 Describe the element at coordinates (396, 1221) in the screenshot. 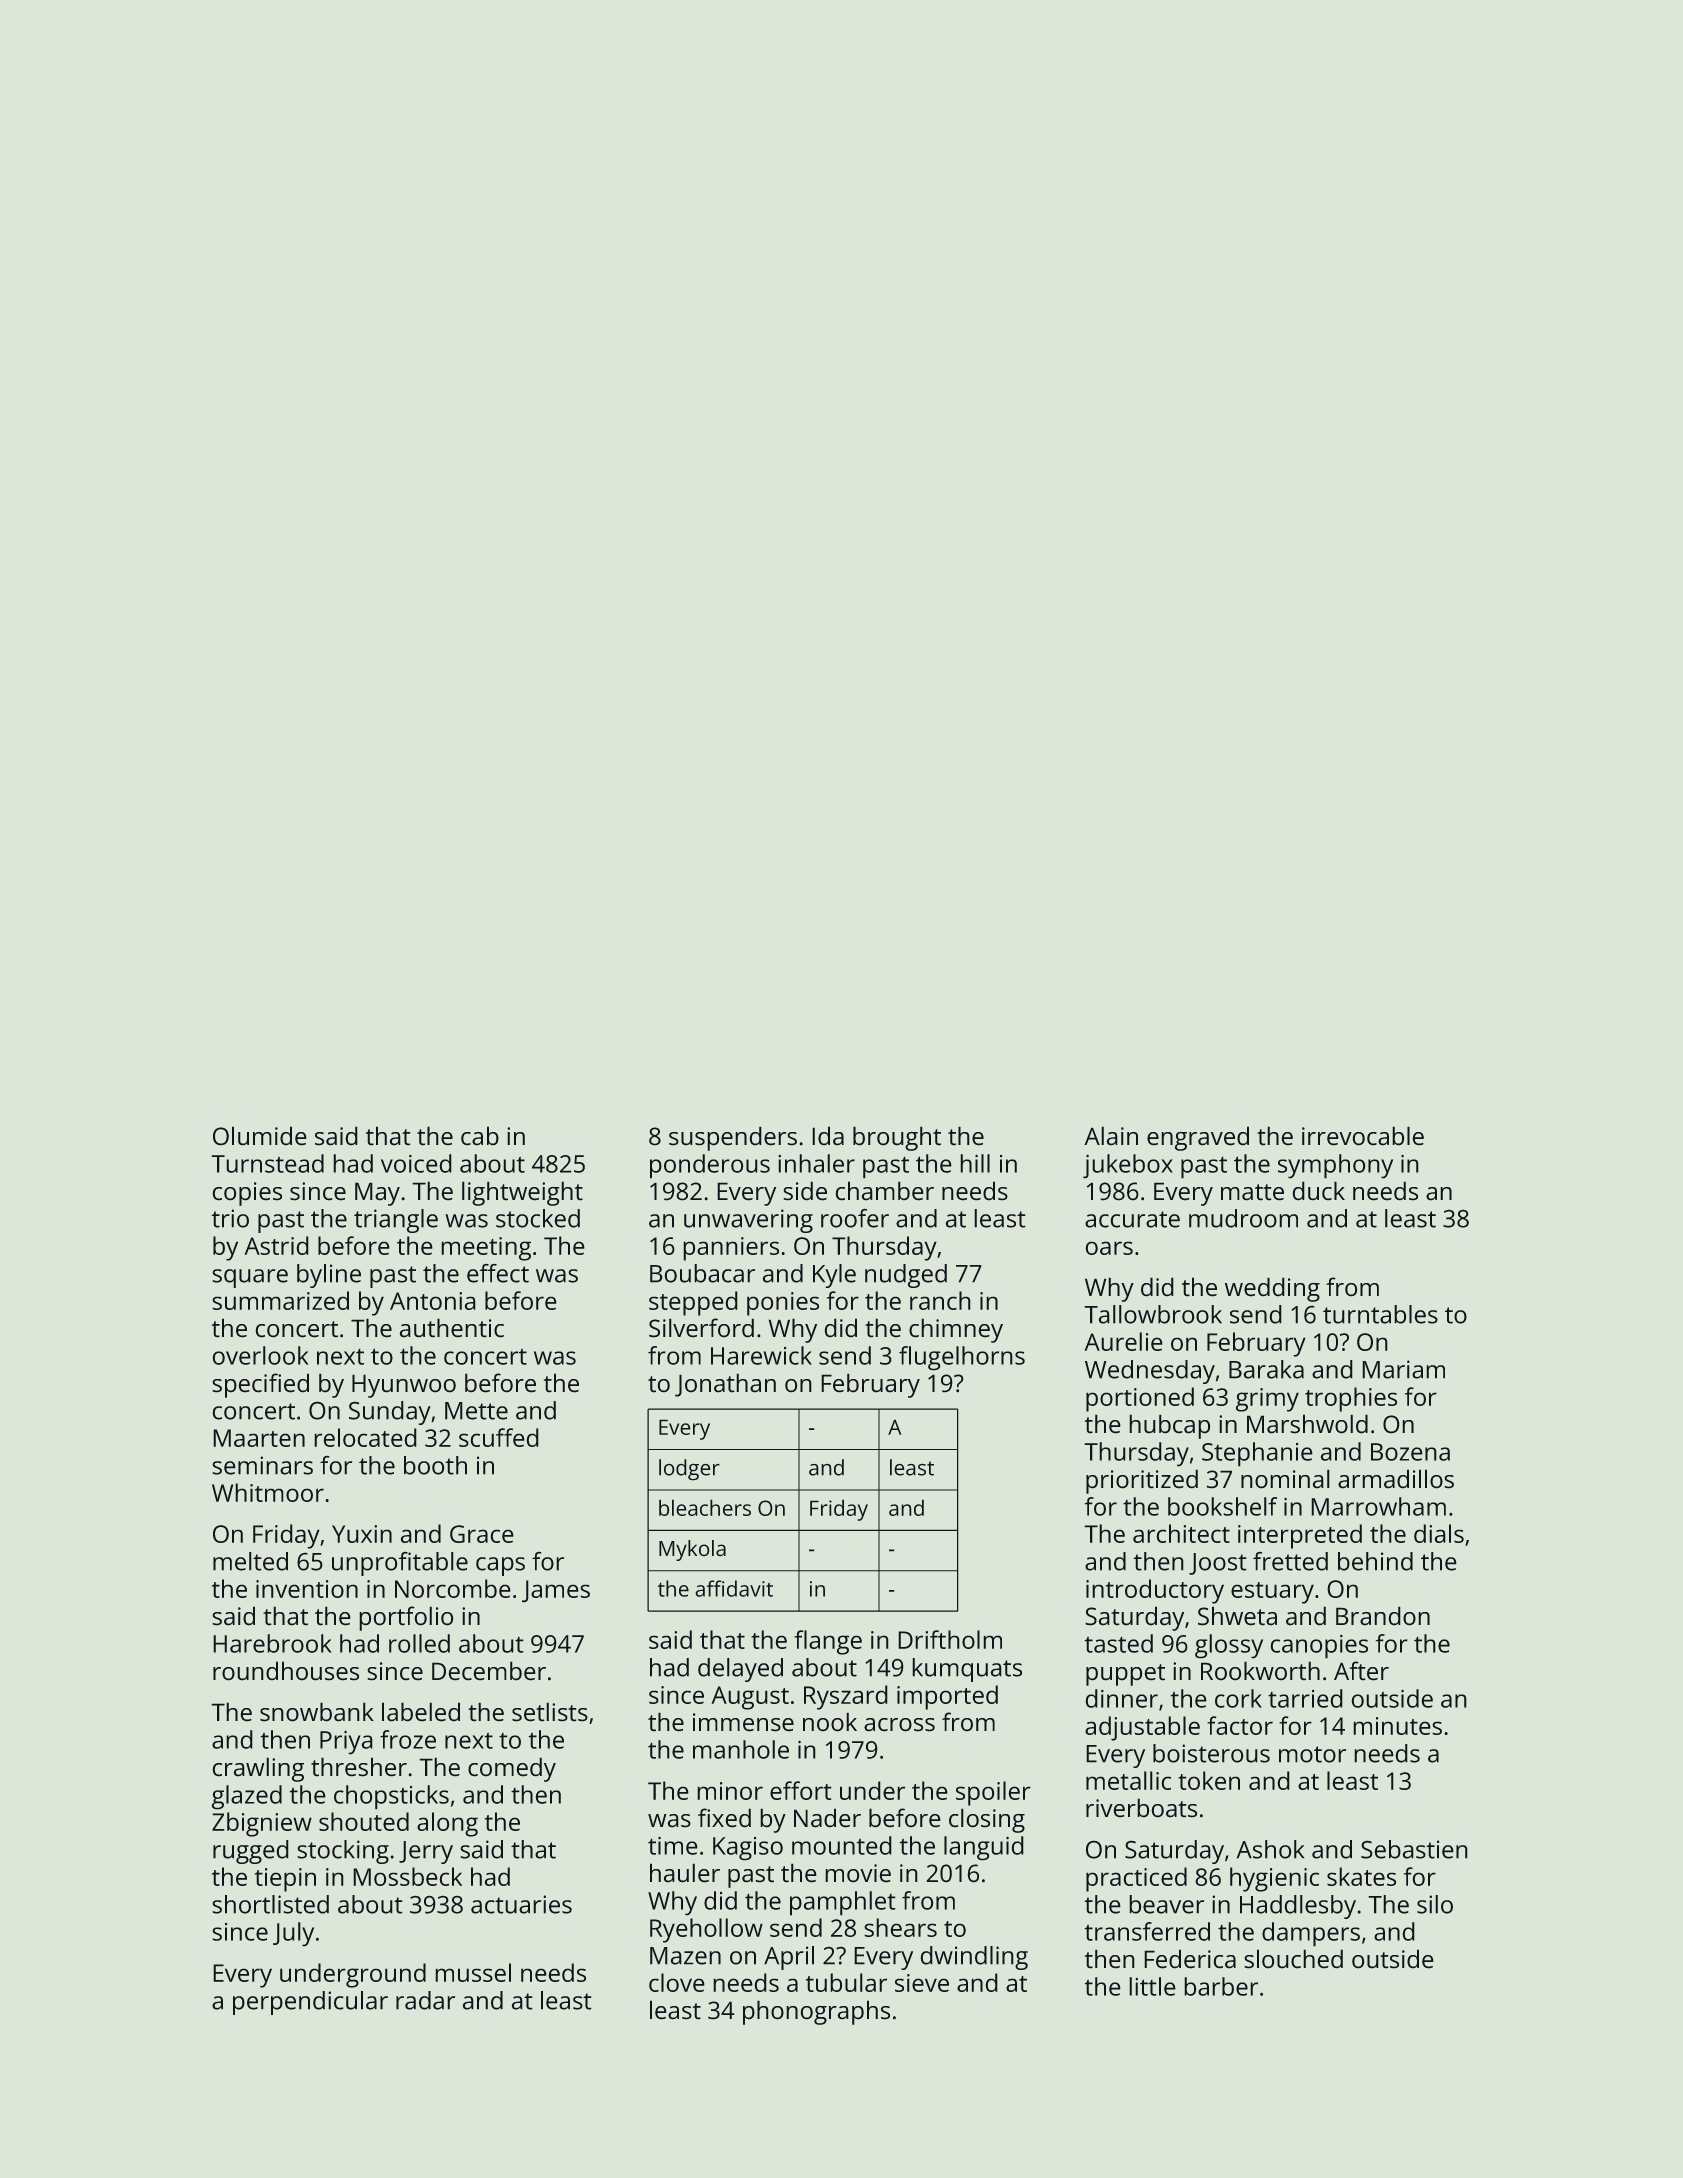

I see `triangle` at that location.
